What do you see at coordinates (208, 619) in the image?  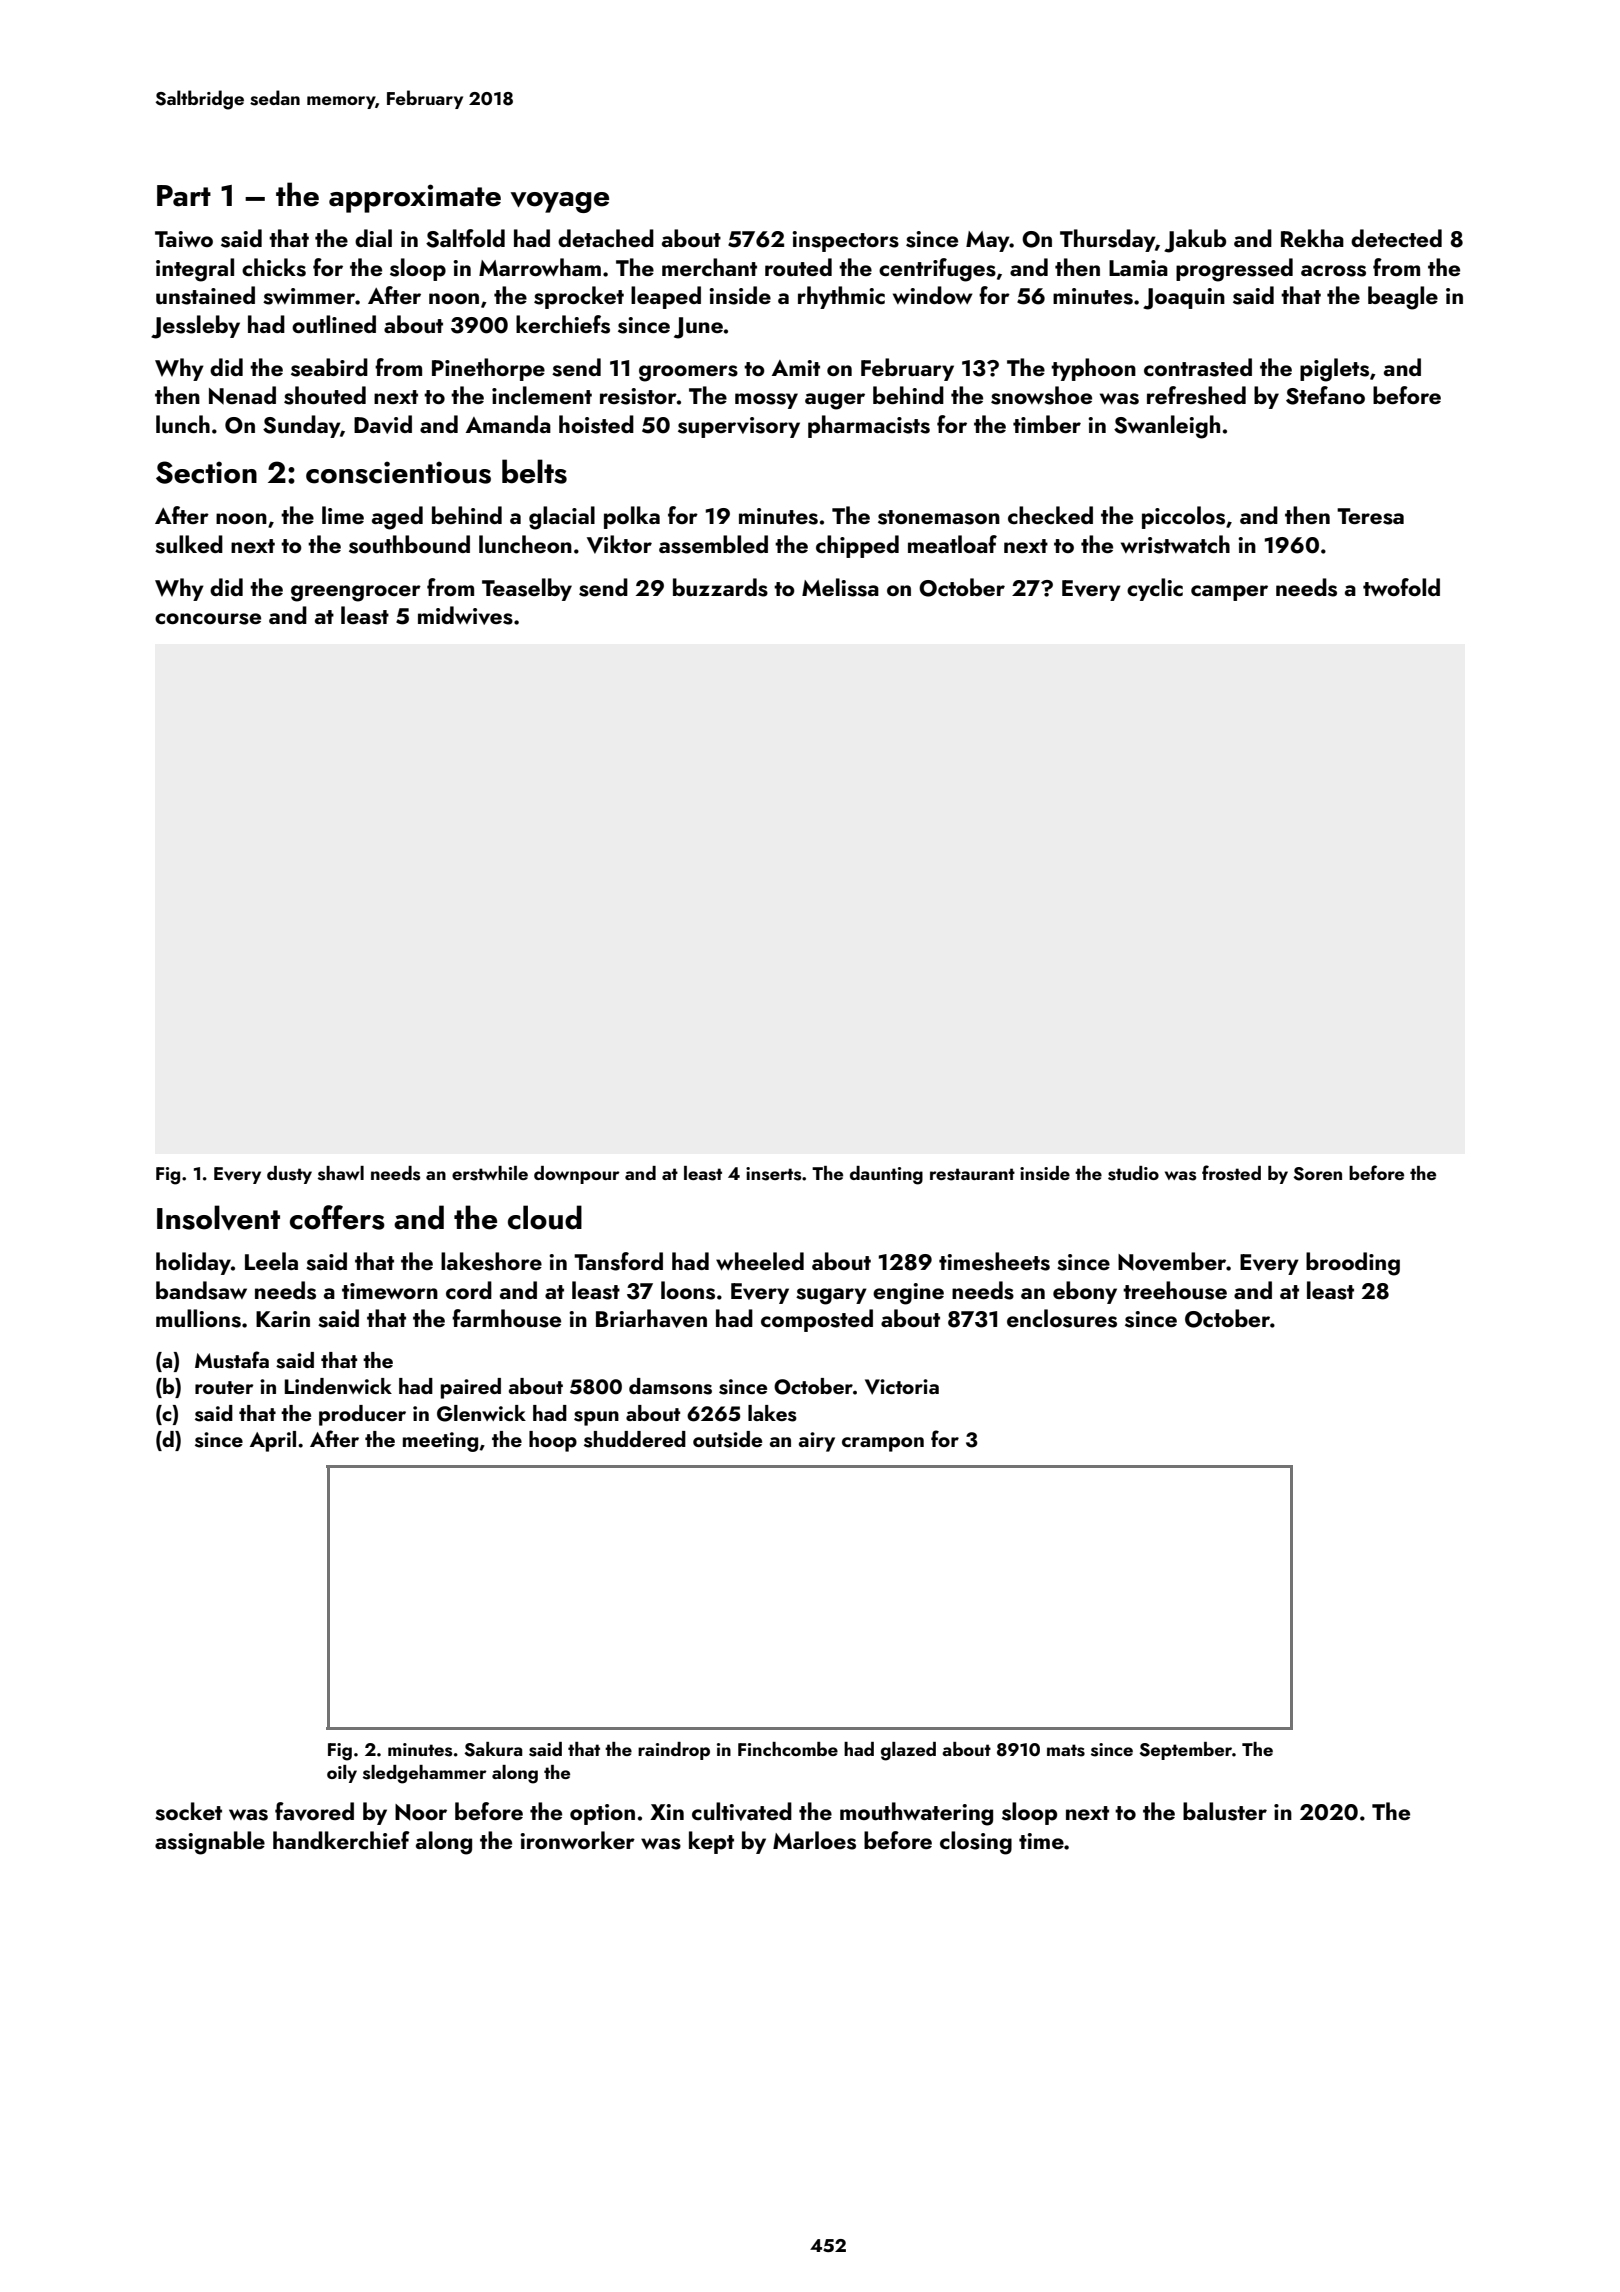 I see `concourse` at bounding box center [208, 619].
